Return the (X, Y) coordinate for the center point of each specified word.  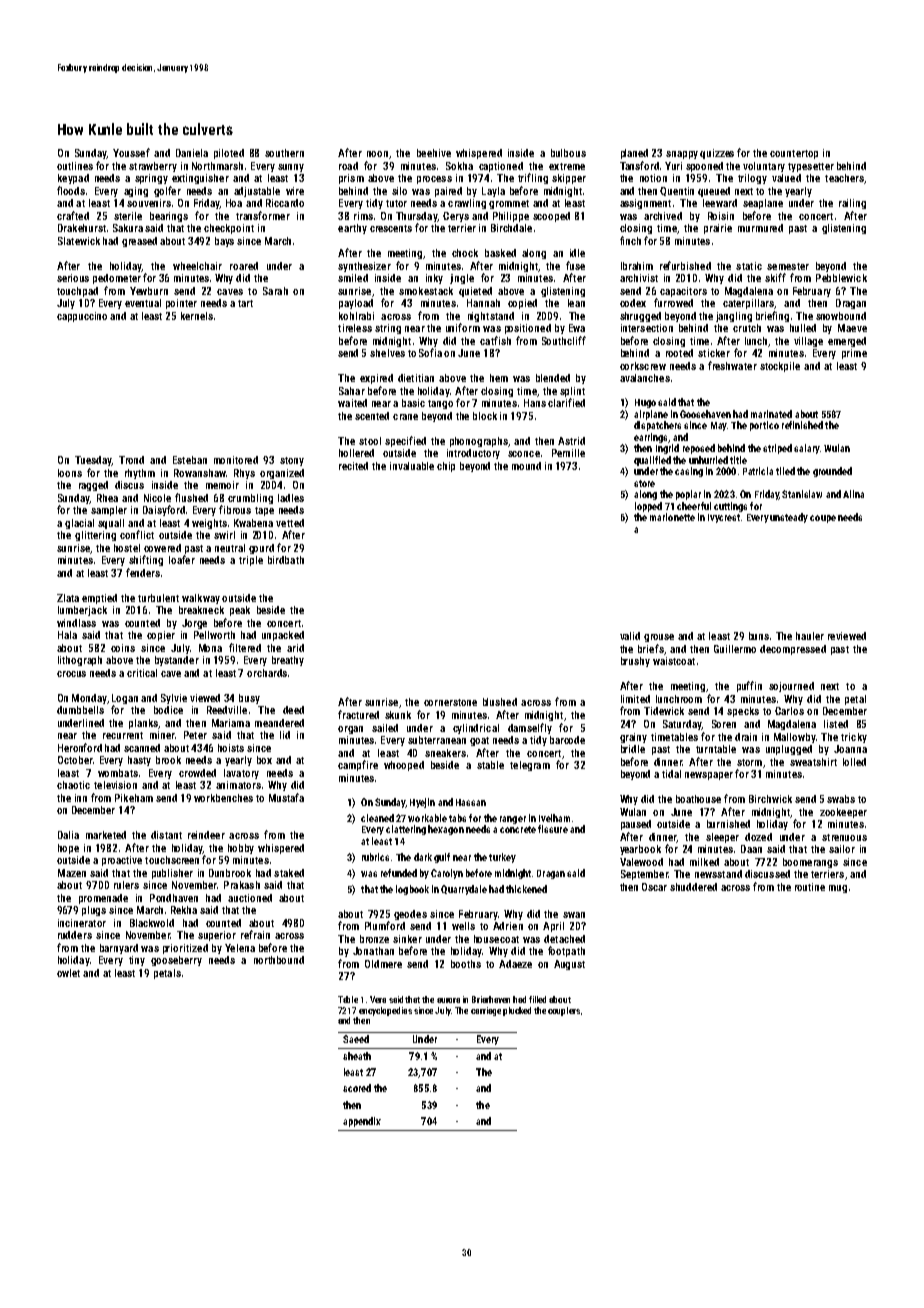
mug (838, 889)
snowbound (841, 316)
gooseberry (176, 961)
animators (238, 785)
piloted (229, 154)
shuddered (693, 887)
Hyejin (422, 803)
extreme (567, 166)
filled (537, 999)
